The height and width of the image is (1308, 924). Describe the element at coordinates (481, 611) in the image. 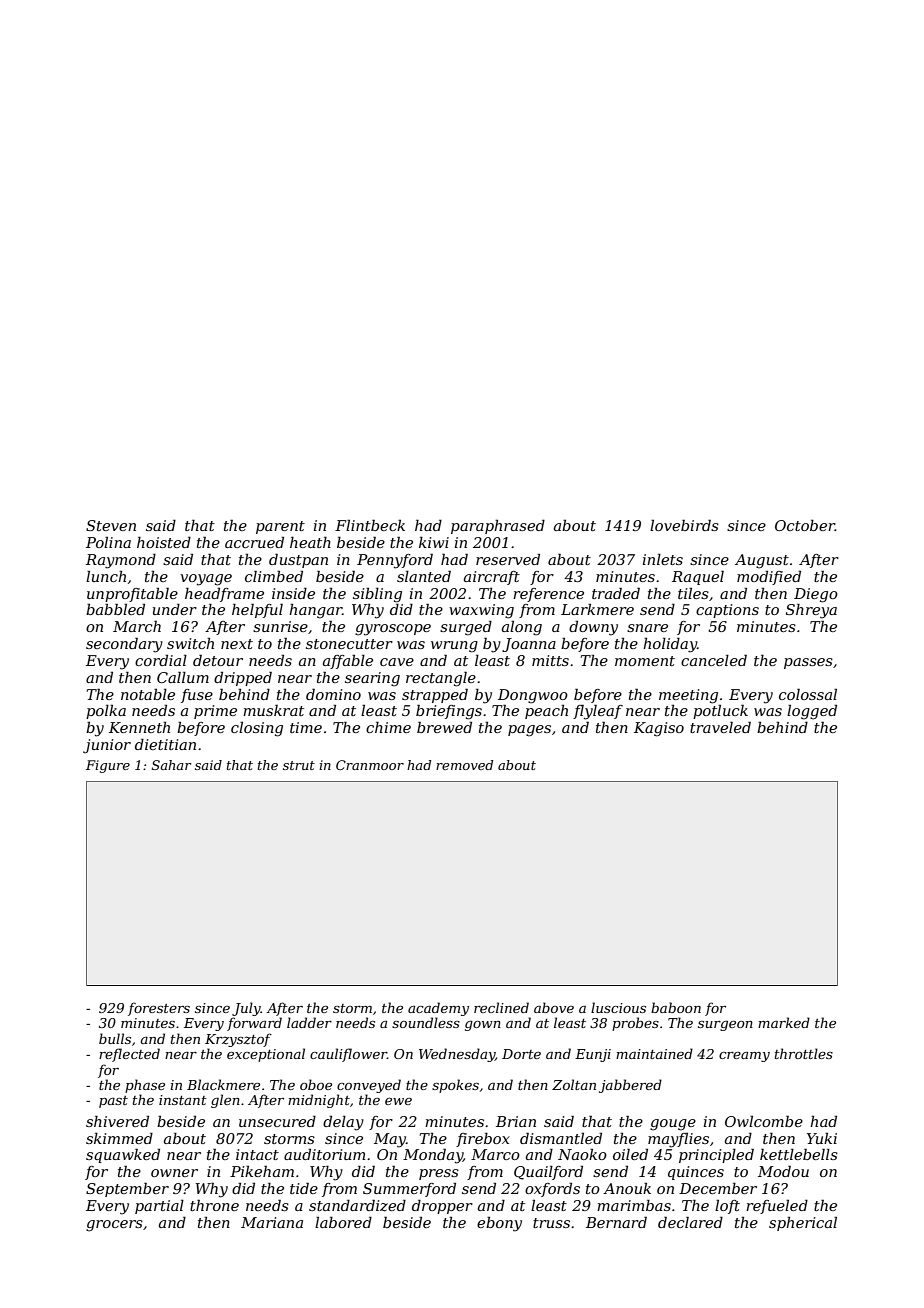

I see `waxwing` at that location.
